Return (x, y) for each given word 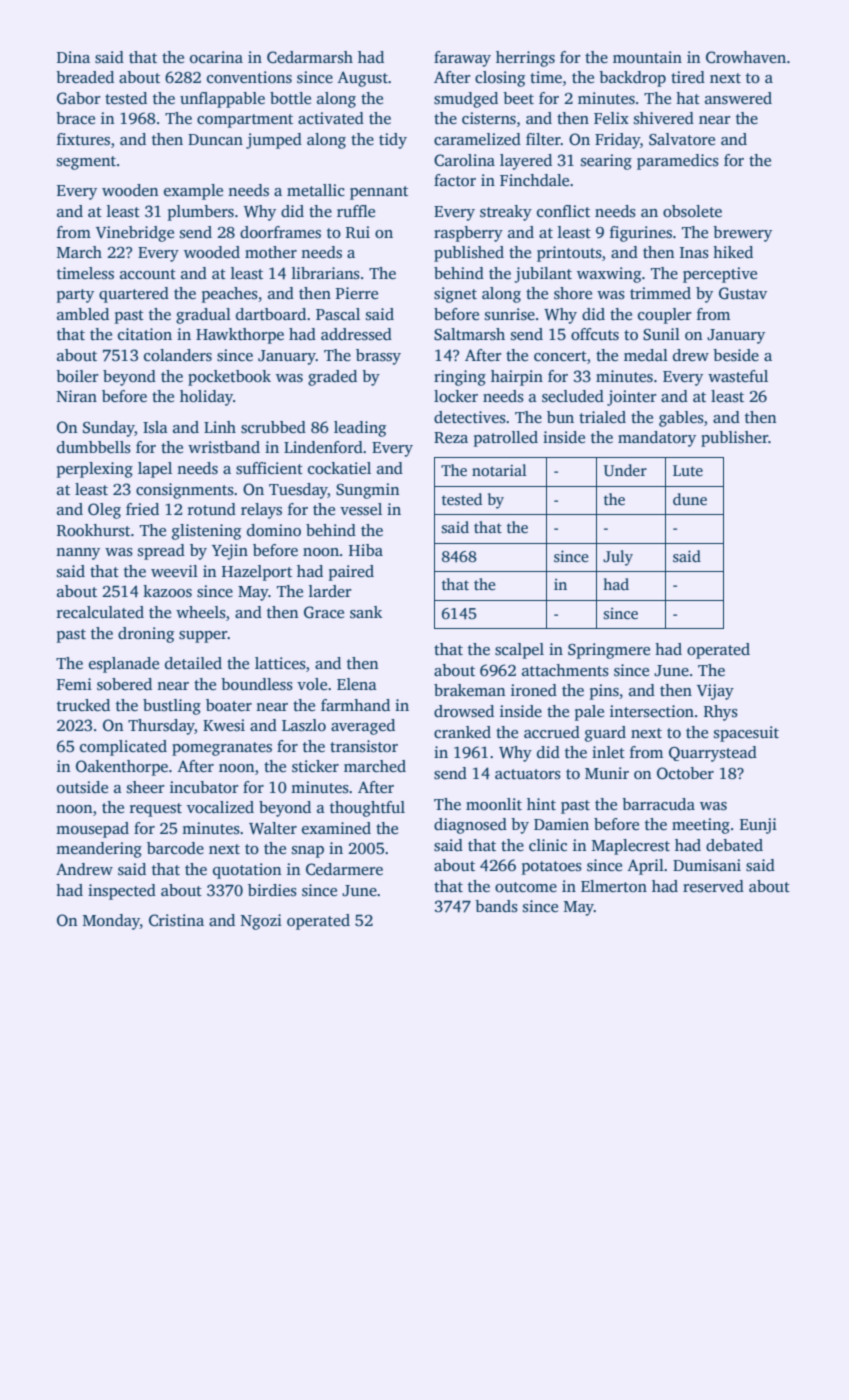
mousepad (92, 830)
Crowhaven (746, 57)
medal (646, 355)
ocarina (216, 57)
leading (360, 429)
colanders (178, 355)
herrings (525, 59)
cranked (462, 732)
